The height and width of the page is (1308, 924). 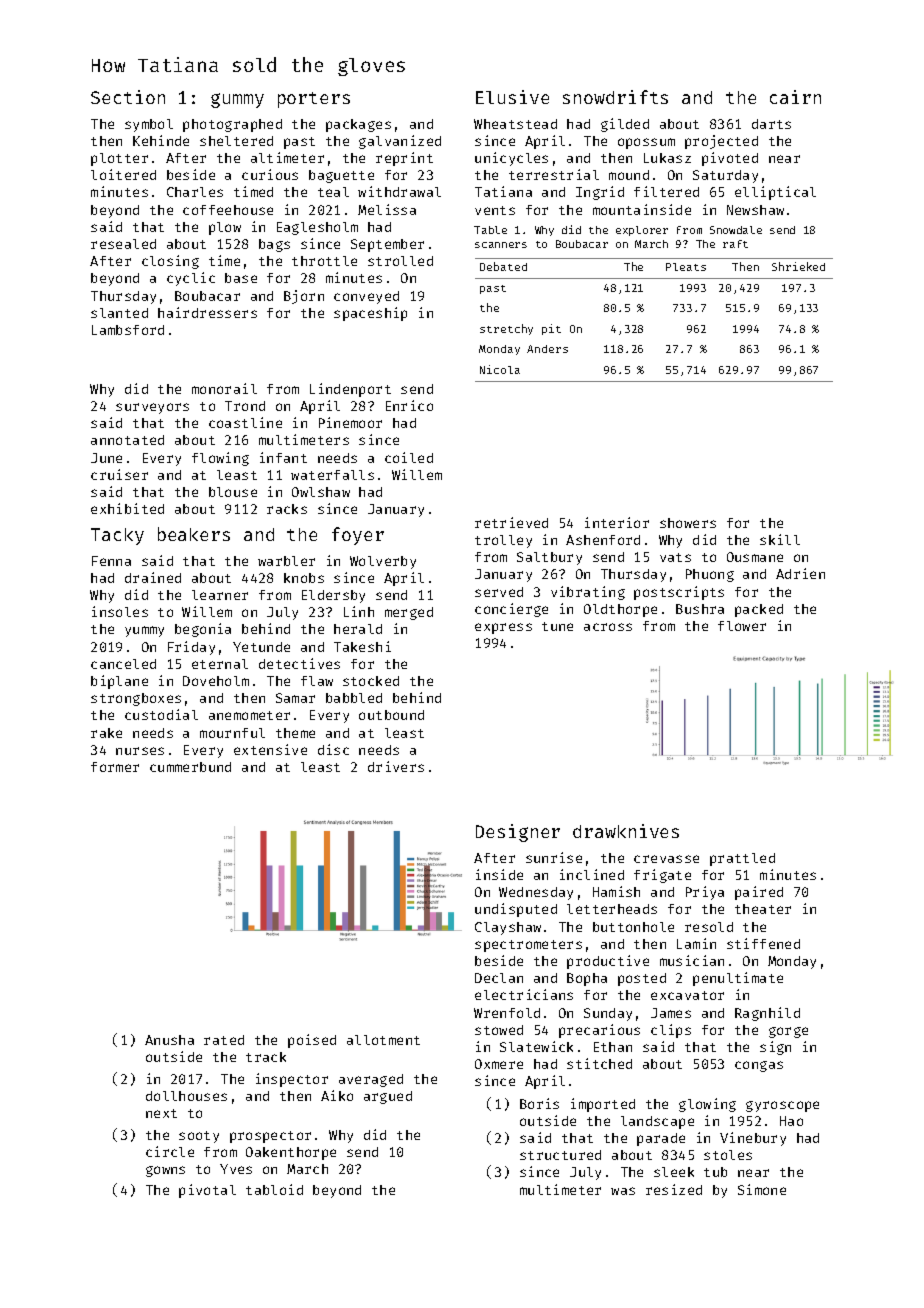 What do you see at coordinates (165, 1171) in the page?
I see `gowns` at bounding box center [165, 1171].
